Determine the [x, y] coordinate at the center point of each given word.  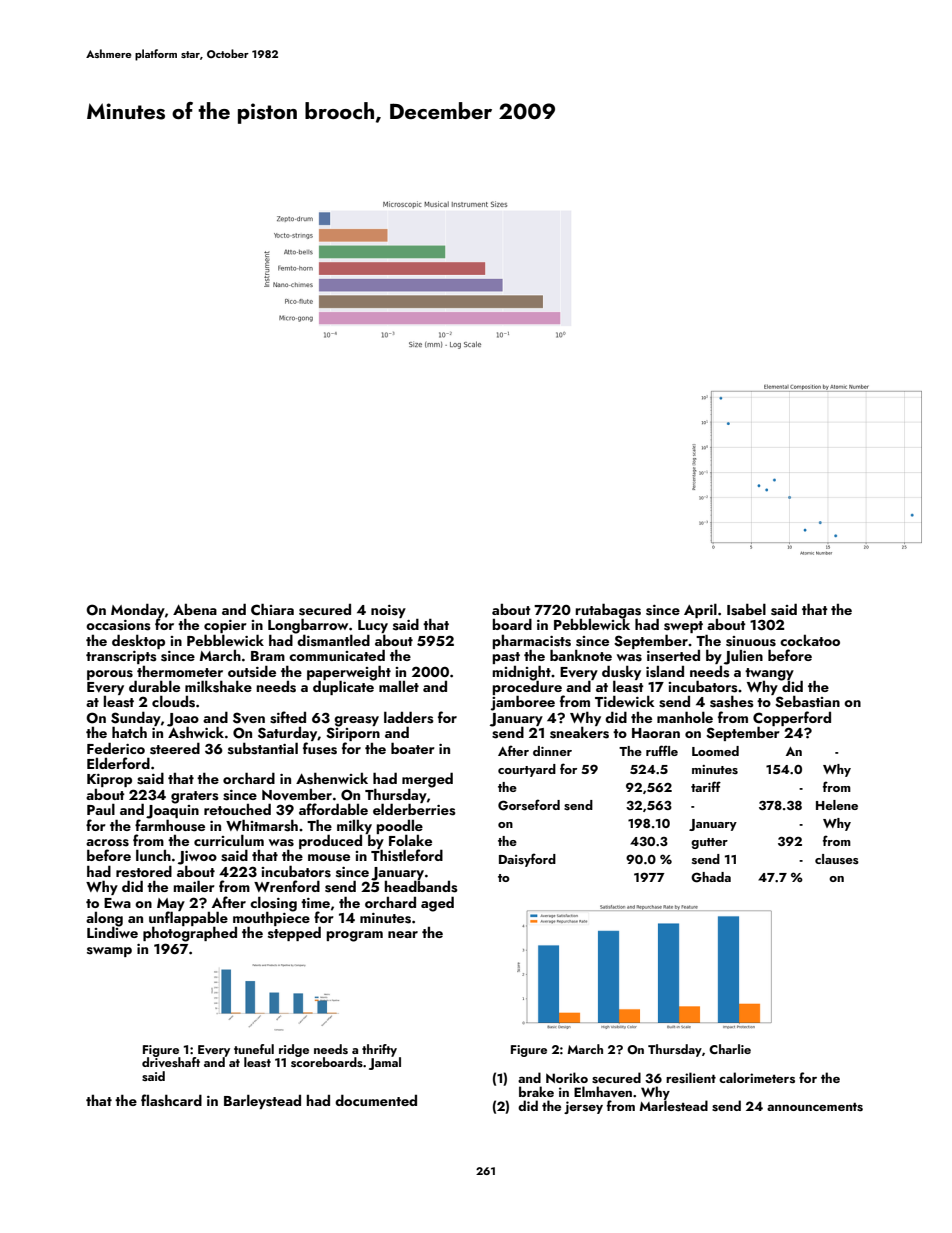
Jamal [385, 1063]
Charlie [730, 1049]
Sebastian [807, 702]
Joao [183, 720]
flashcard [171, 1100]
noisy [388, 611]
